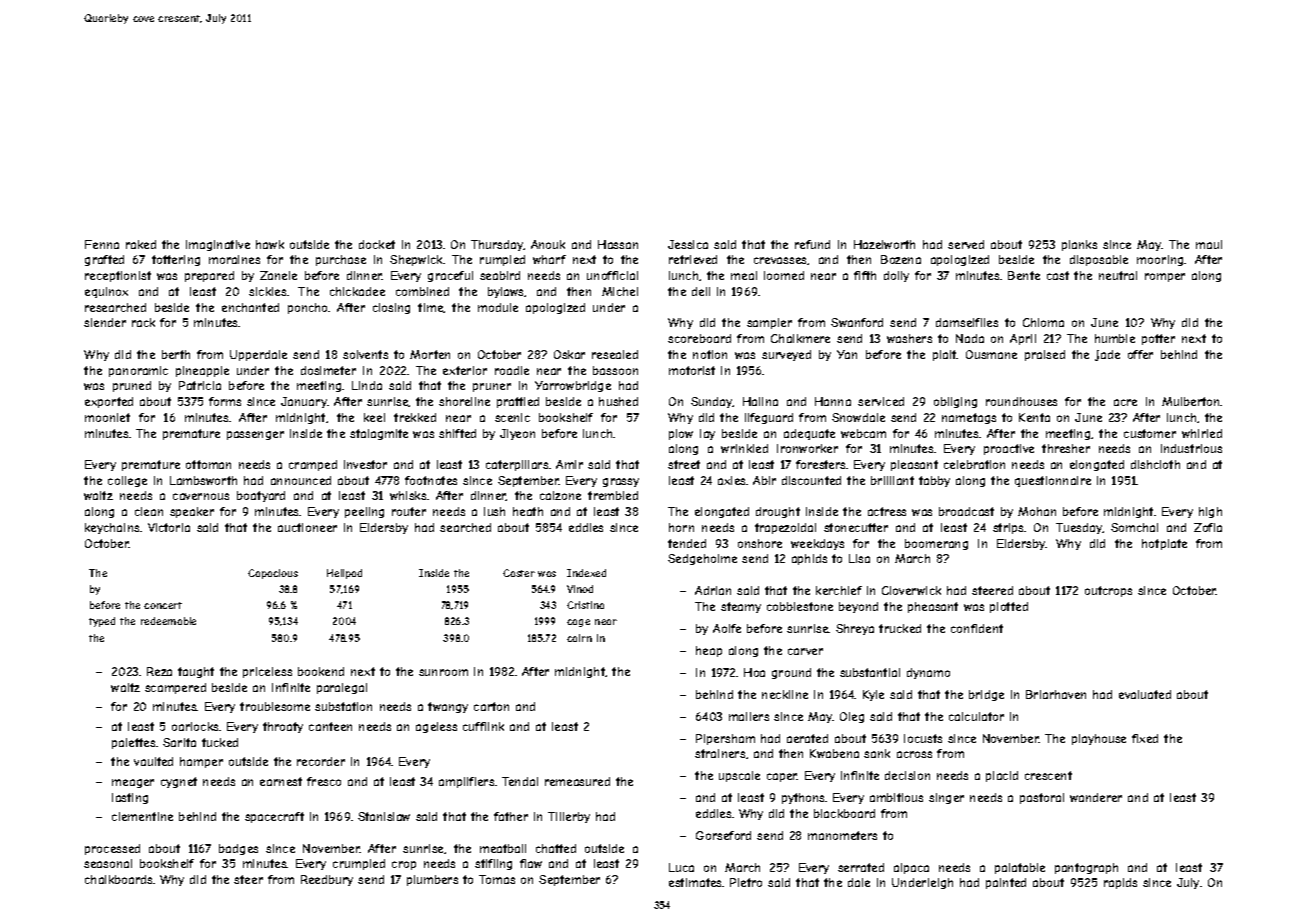 This screenshot has width=1308, height=924. I want to click on Hoa, so click(754, 672).
